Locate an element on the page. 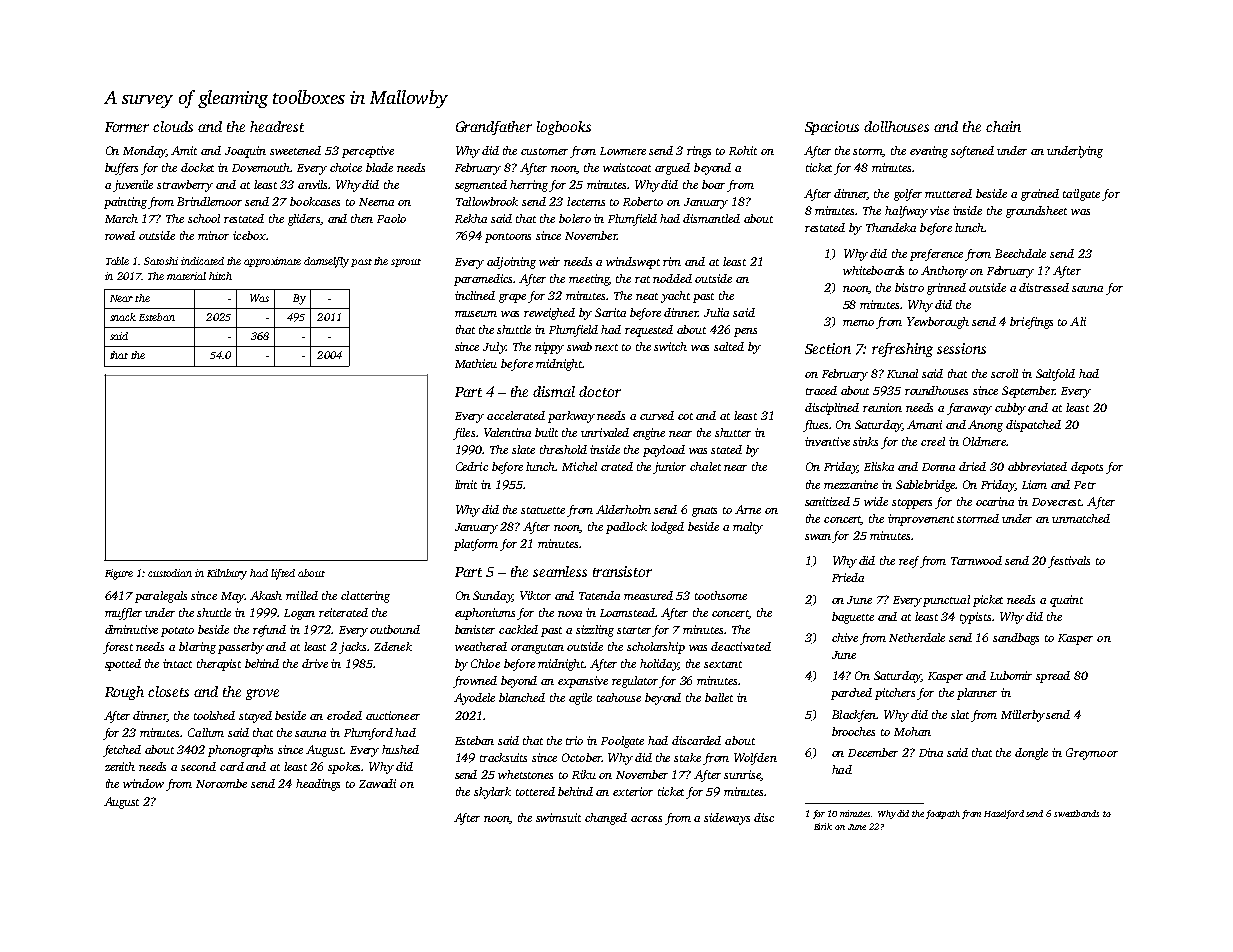 The image size is (1233, 952). meeting is located at coordinates (589, 280).
